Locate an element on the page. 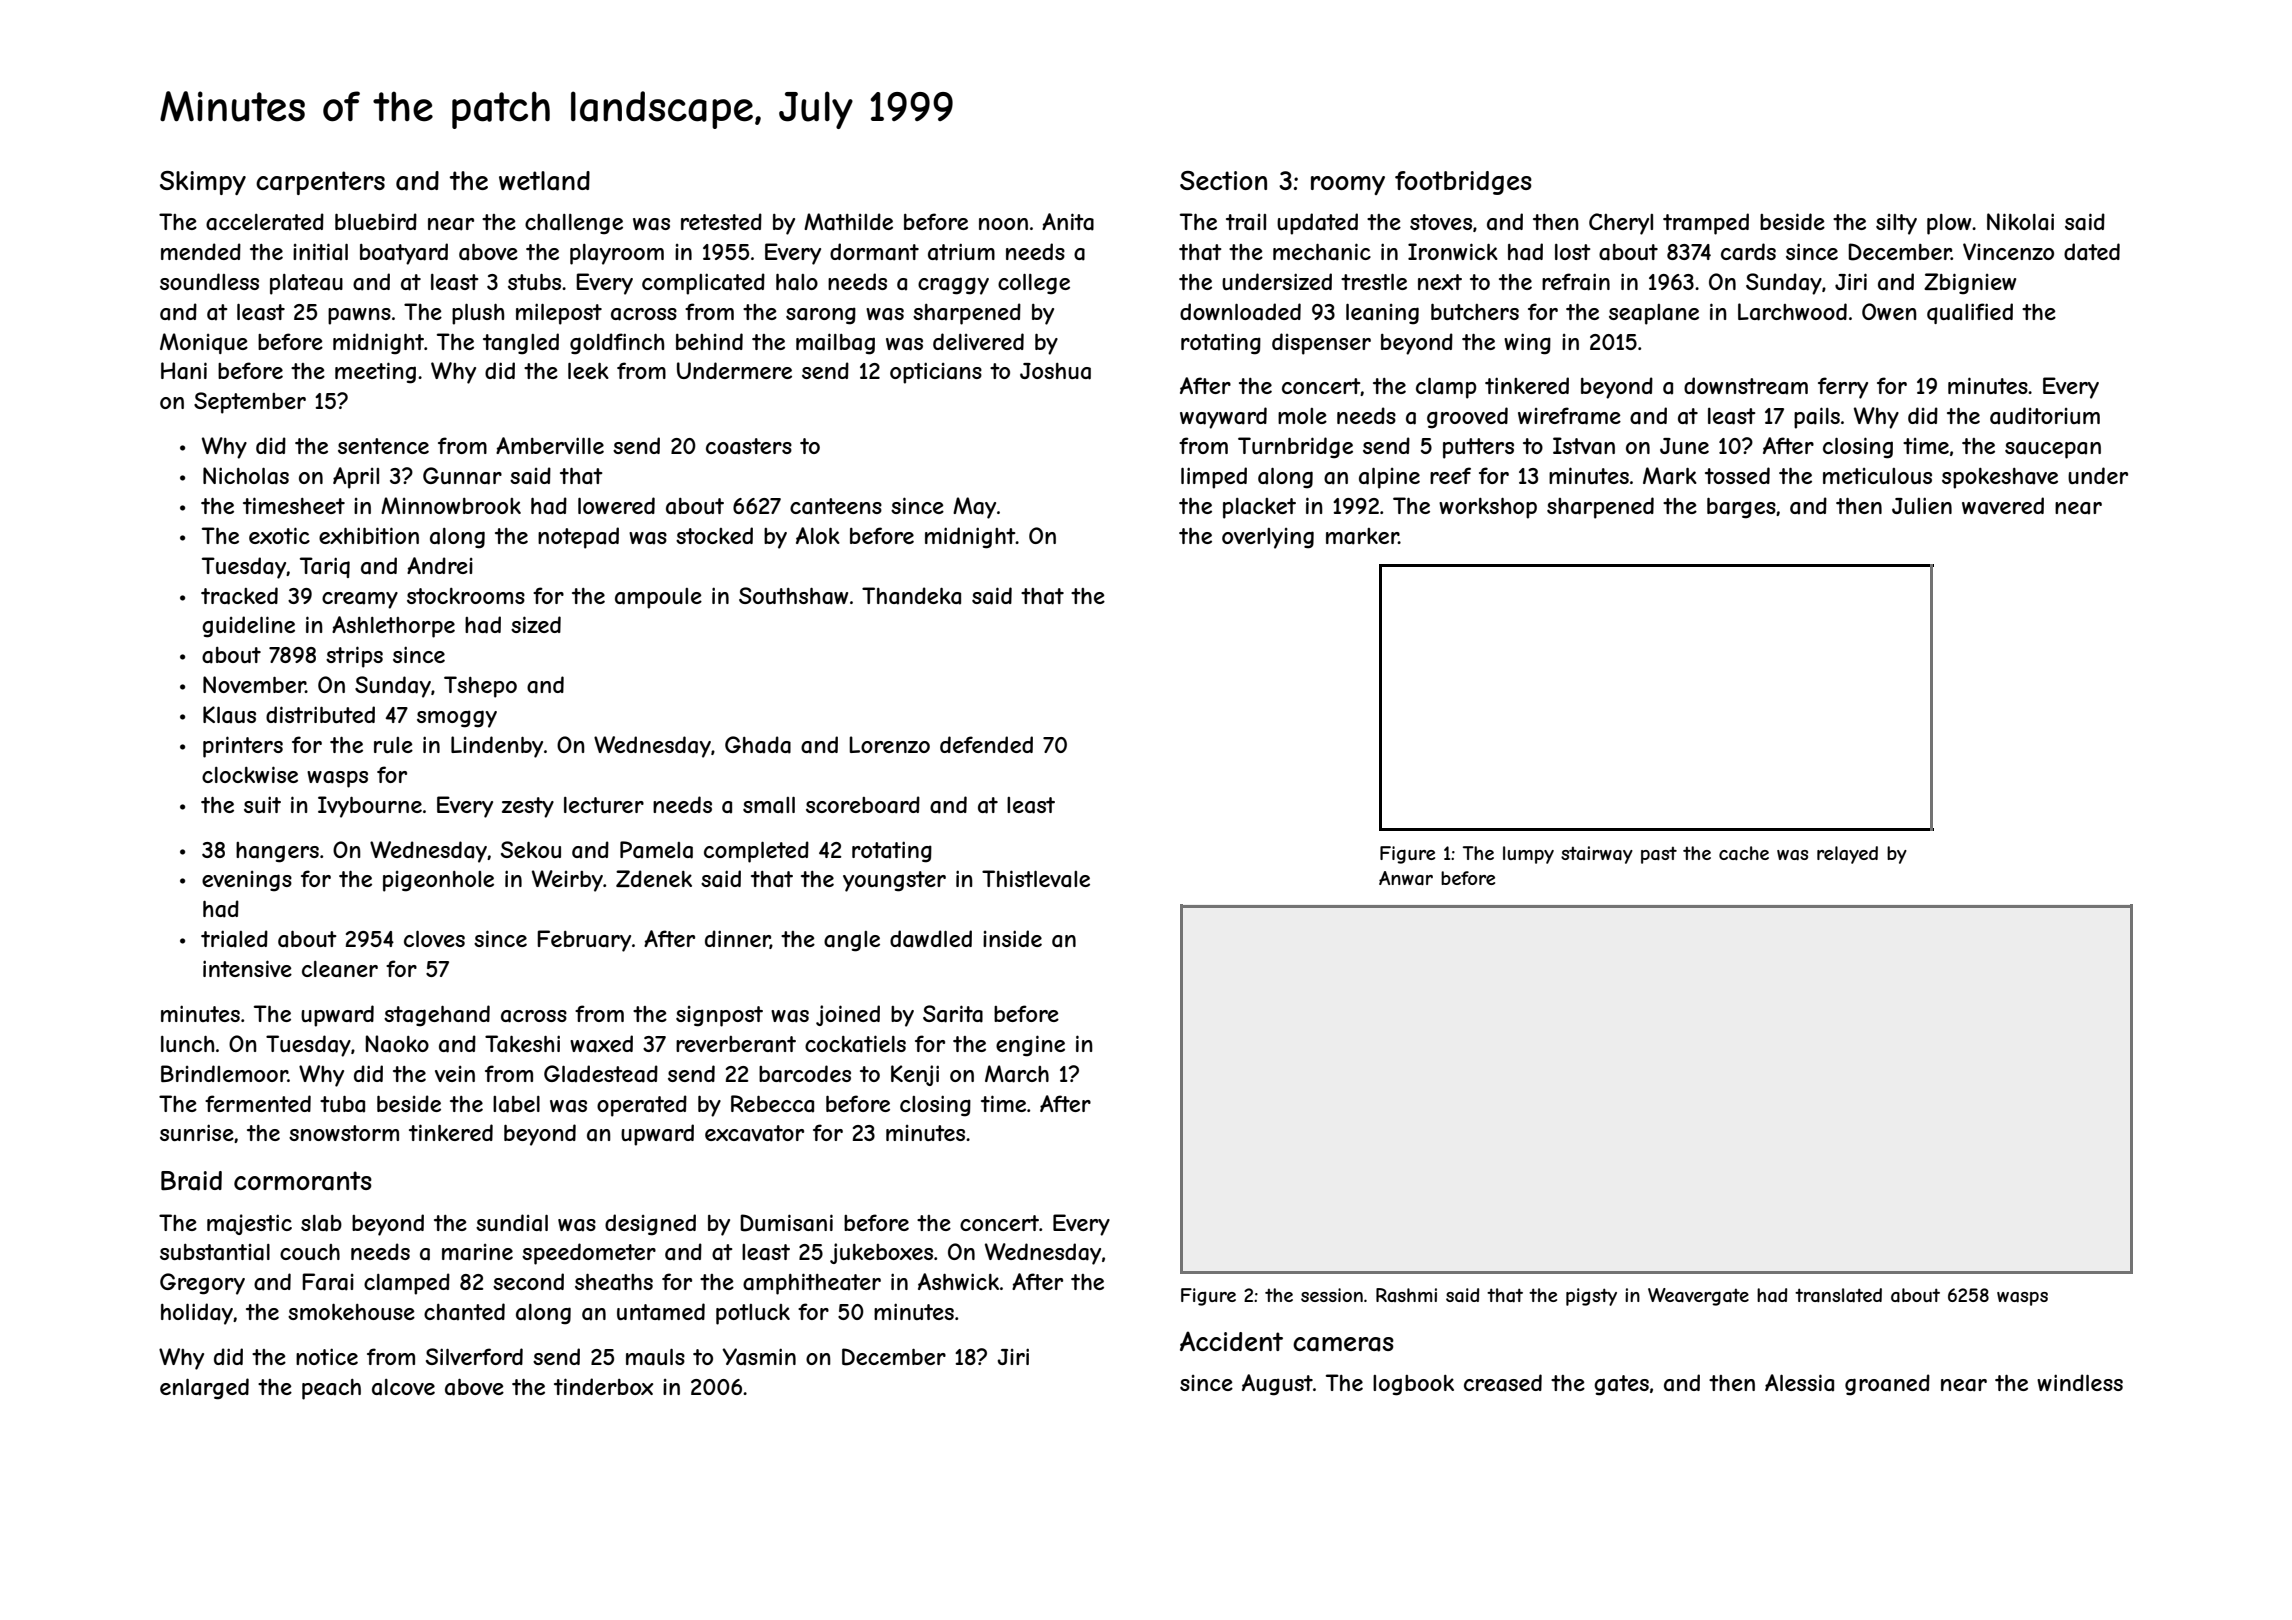 This document has height=1620, width=2292. Section is located at coordinates (1223, 180).
